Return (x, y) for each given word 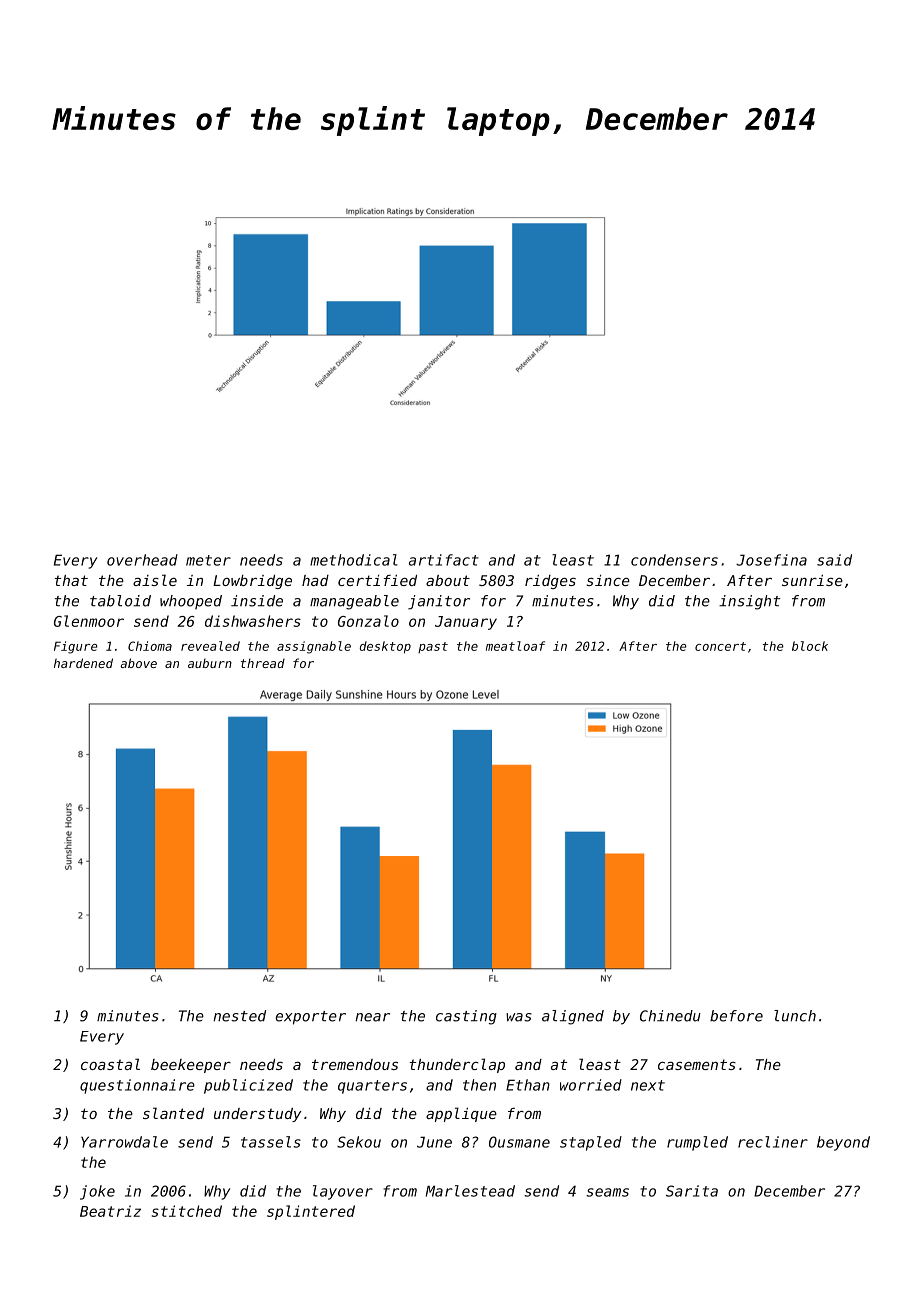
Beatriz (110, 1211)
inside (257, 601)
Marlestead (470, 1191)
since (608, 580)
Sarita (692, 1191)
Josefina (771, 560)
